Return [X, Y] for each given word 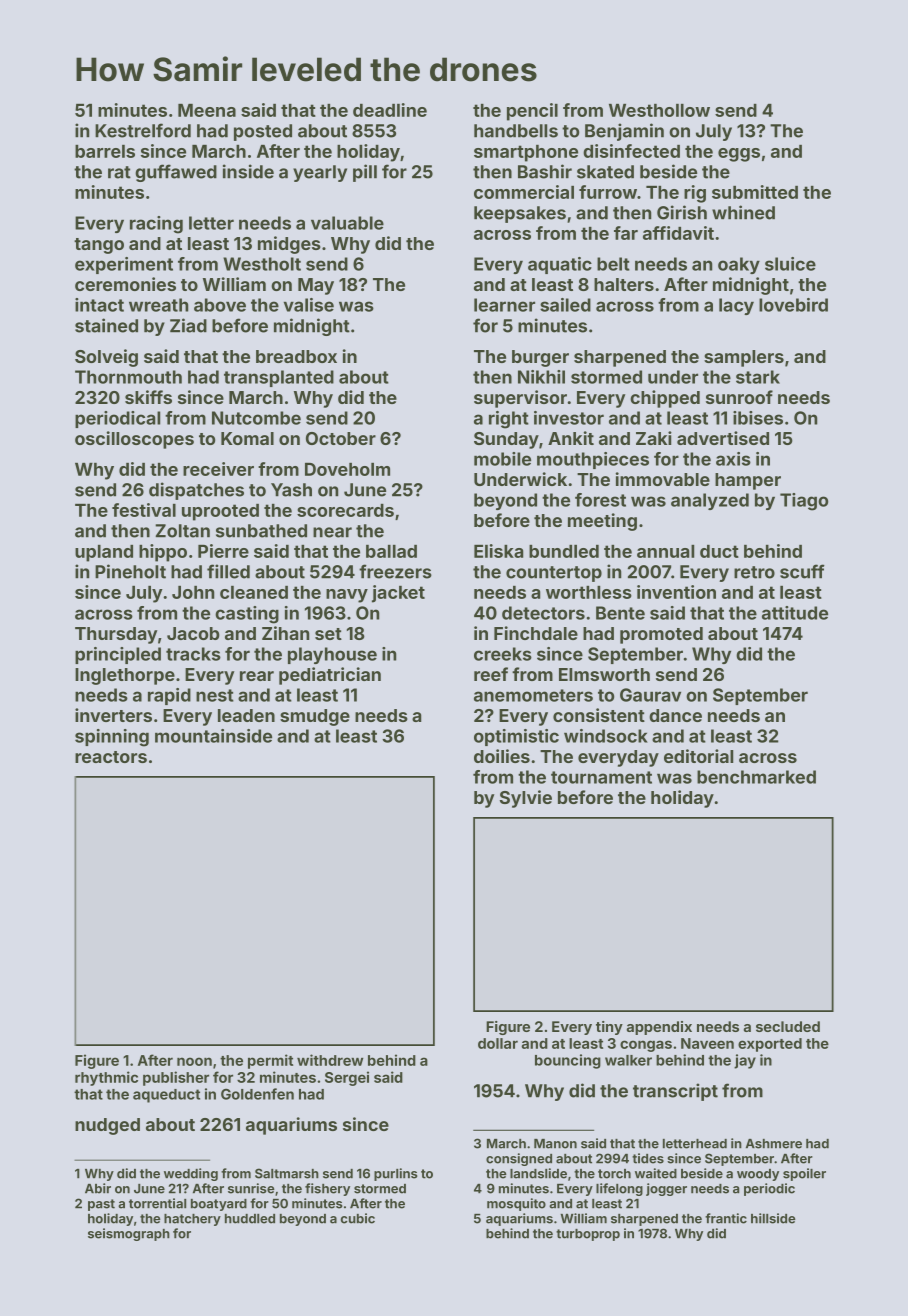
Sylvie [526, 799]
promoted [661, 635]
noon [194, 1061]
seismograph [129, 1234]
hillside [773, 1218]
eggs [739, 155]
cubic [358, 1218]
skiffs [148, 397]
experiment [124, 265]
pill [365, 173]
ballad [391, 551]
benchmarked [756, 777]
